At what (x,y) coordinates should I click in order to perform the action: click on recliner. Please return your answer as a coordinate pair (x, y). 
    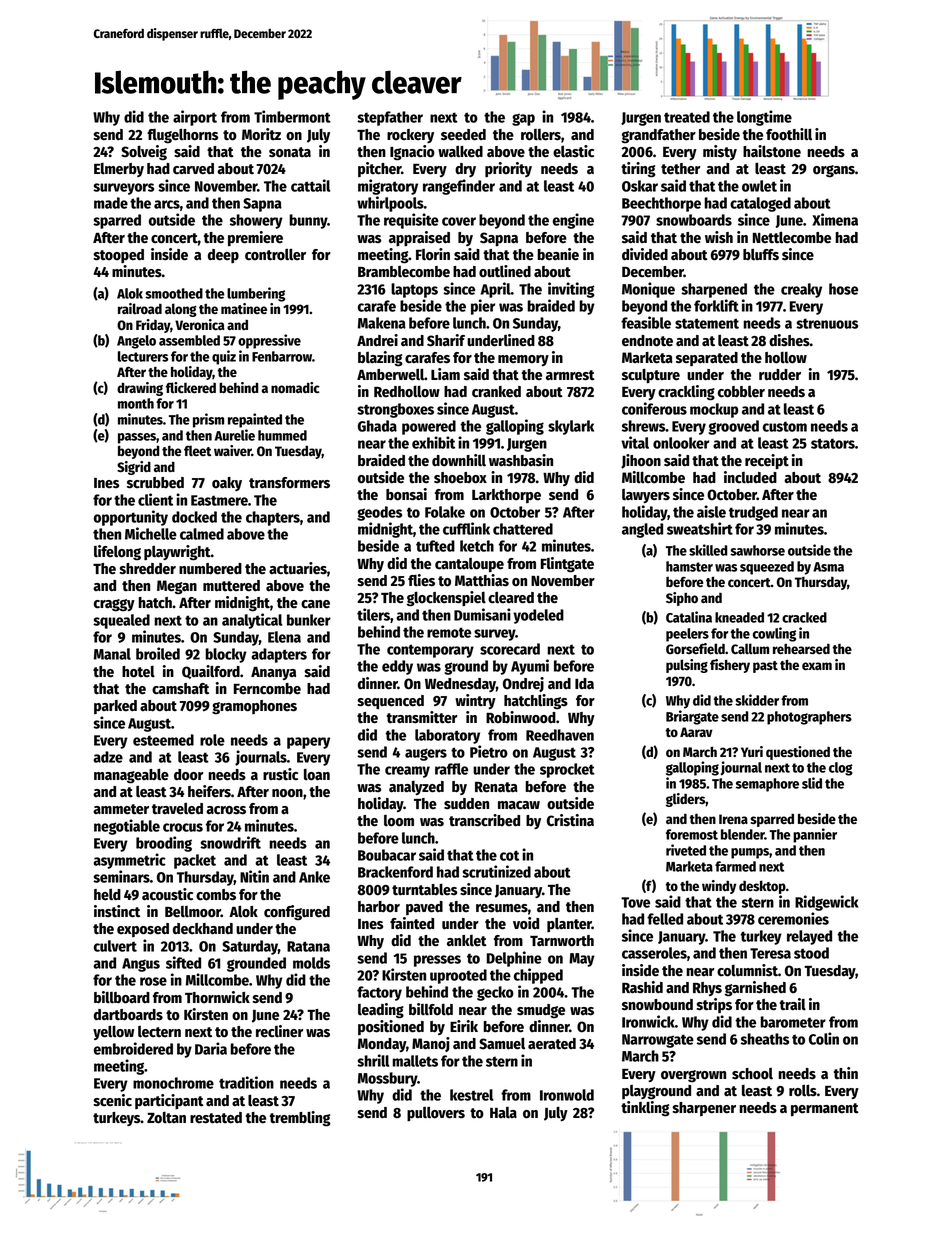
    Looking at the image, I should click on (279, 1031).
